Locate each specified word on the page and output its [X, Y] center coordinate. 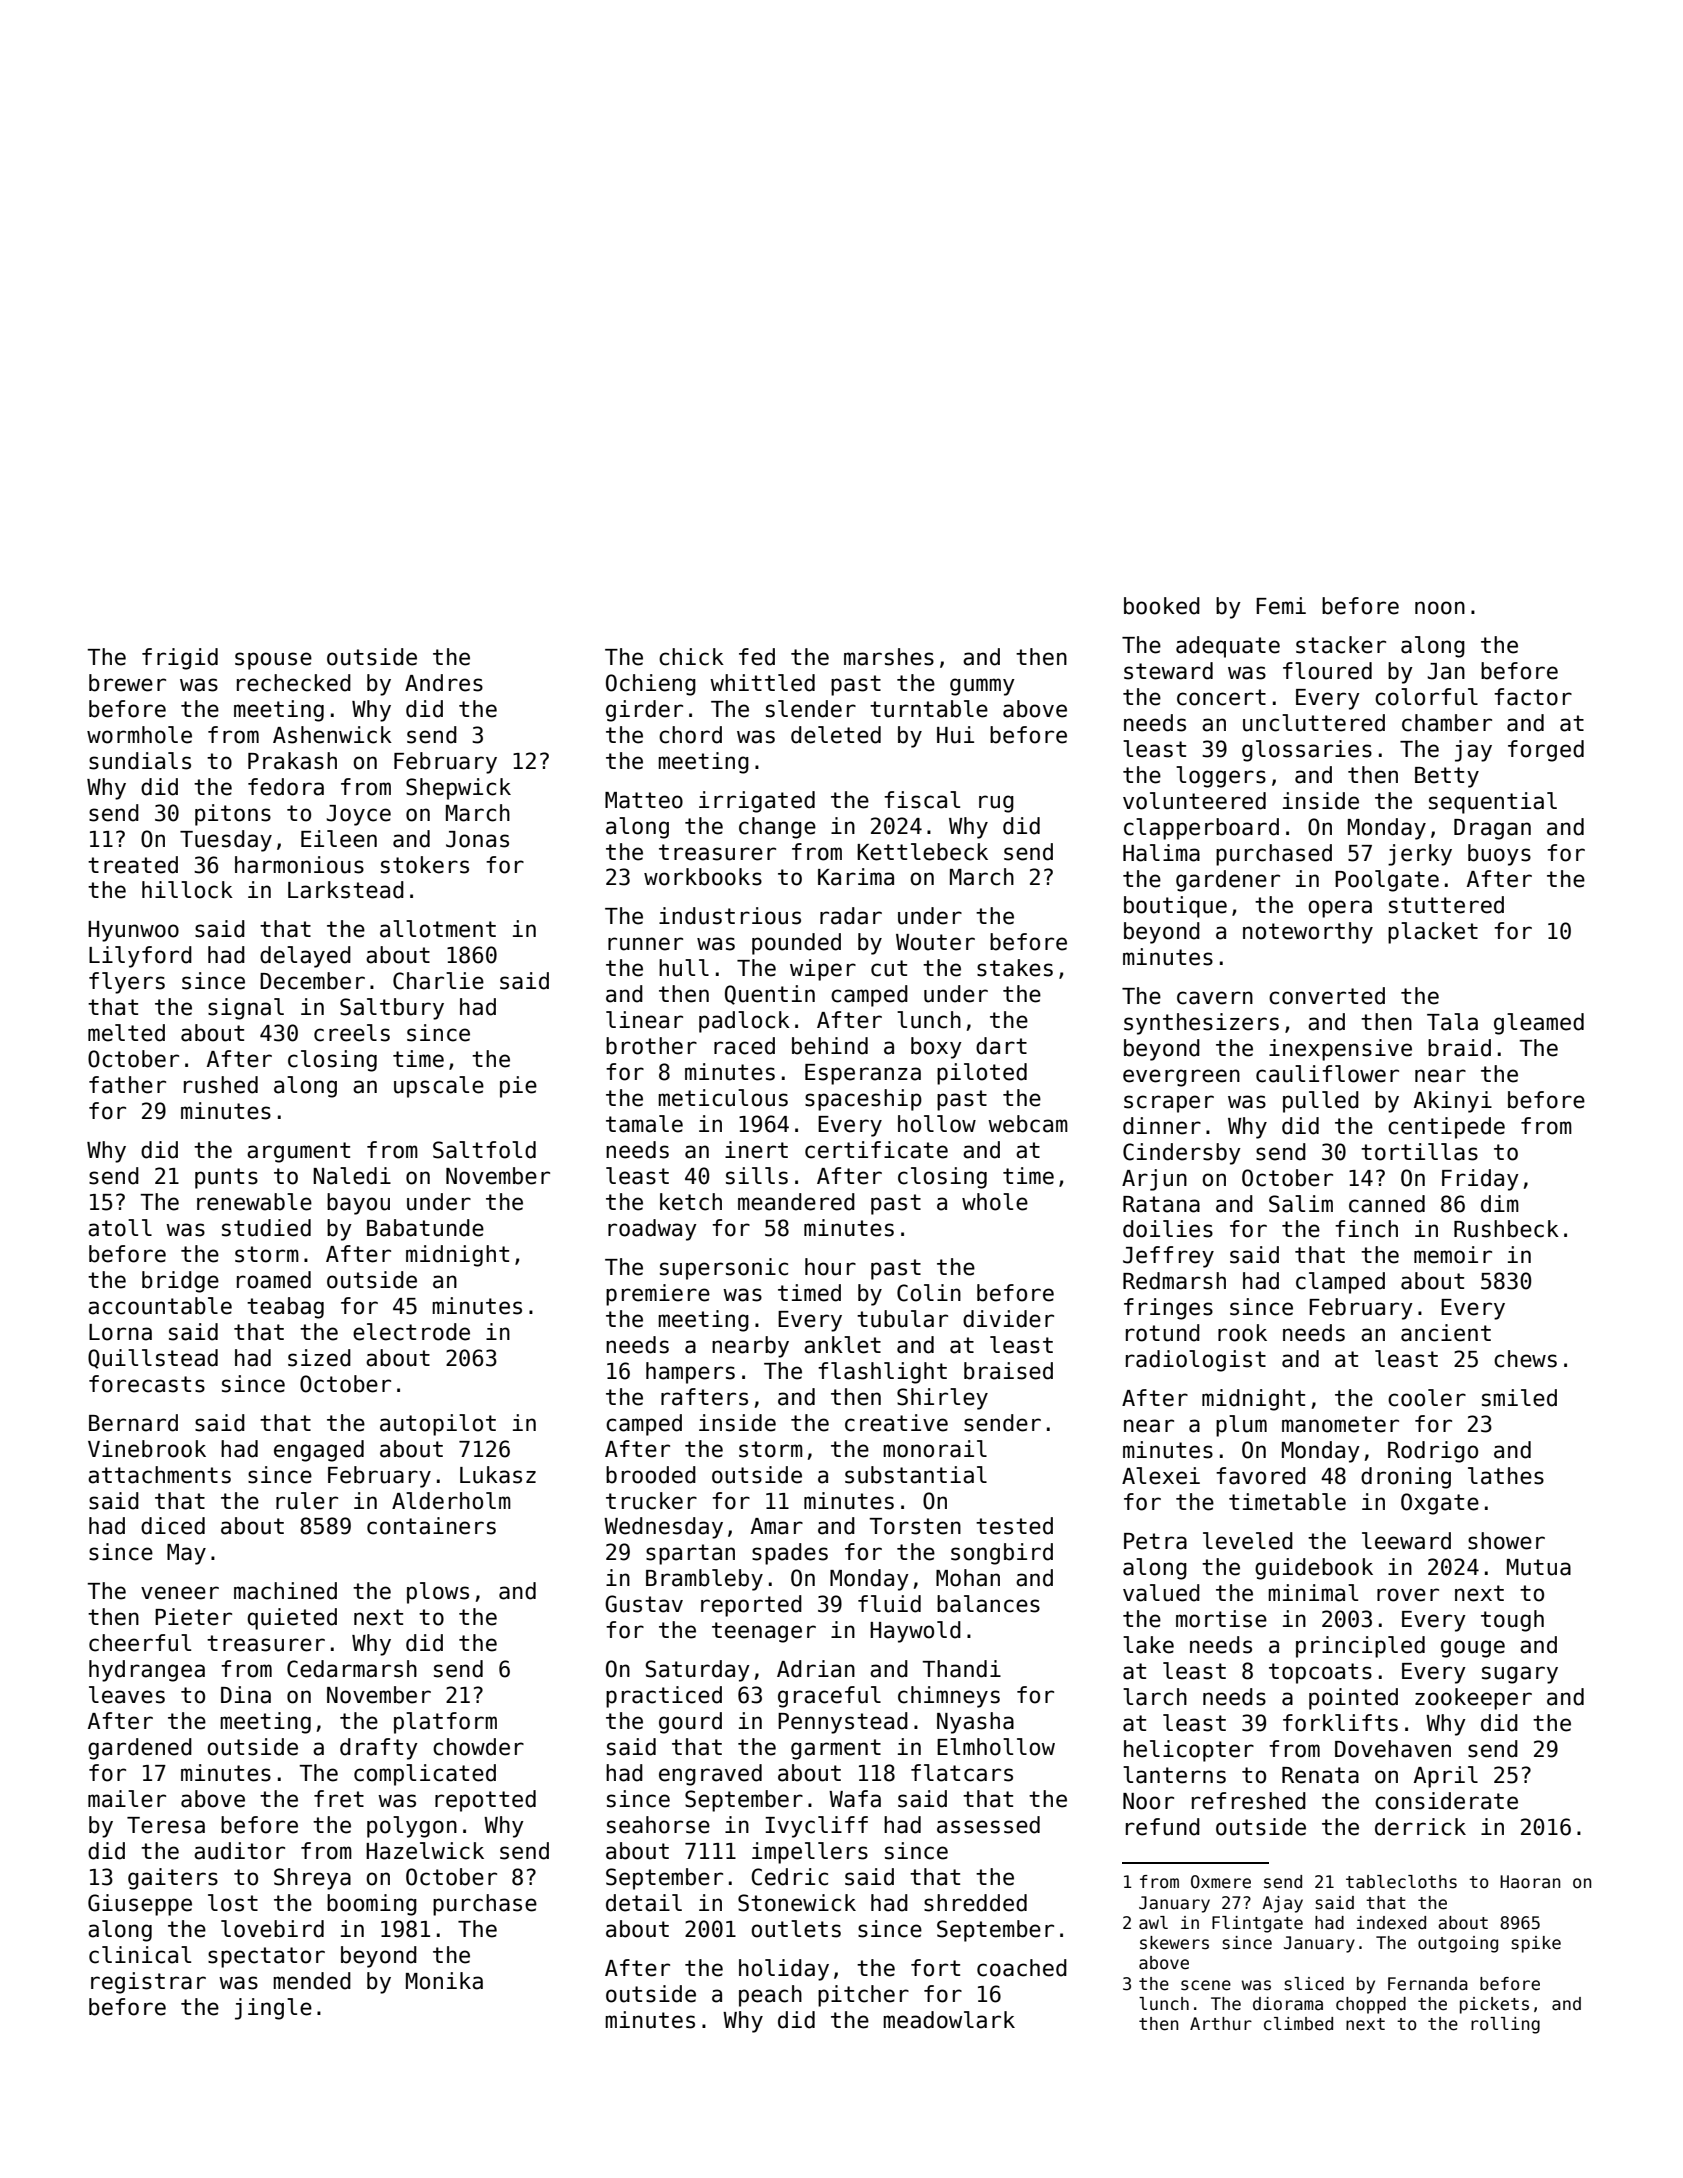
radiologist [1196, 1361]
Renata [1320, 1775]
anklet [842, 1345]
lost [233, 1903]
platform [445, 1723]
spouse [273, 661]
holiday [784, 1970]
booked [1162, 606]
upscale [439, 1087]
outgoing [1458, 1944]
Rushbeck [1506, 1229]
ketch [691, 1202]
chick [691, 657]
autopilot [438, 1425]
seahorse [658, 1825]
